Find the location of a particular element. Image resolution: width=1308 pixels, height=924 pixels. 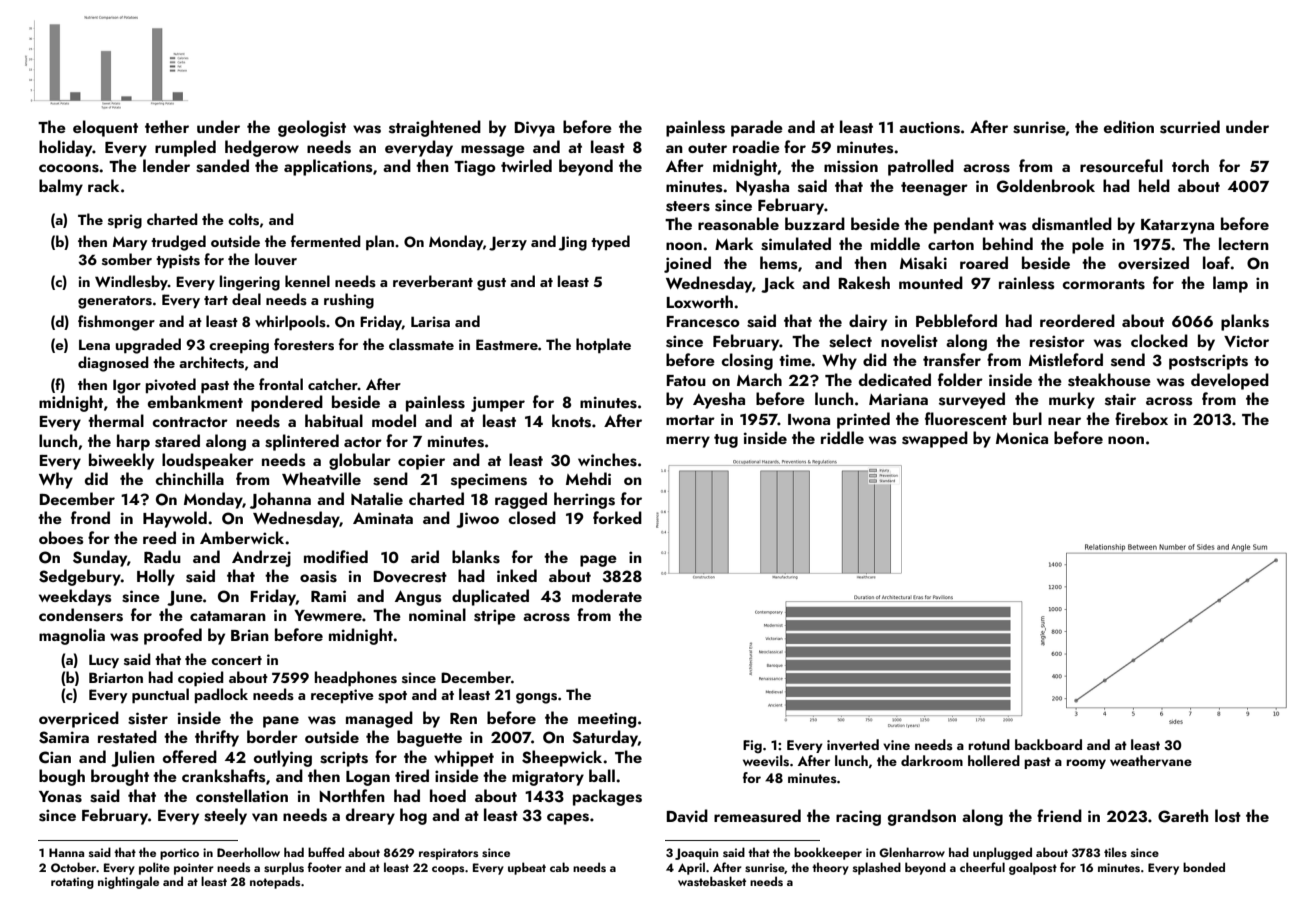

backboard is located at coordinates (1048, 744).
